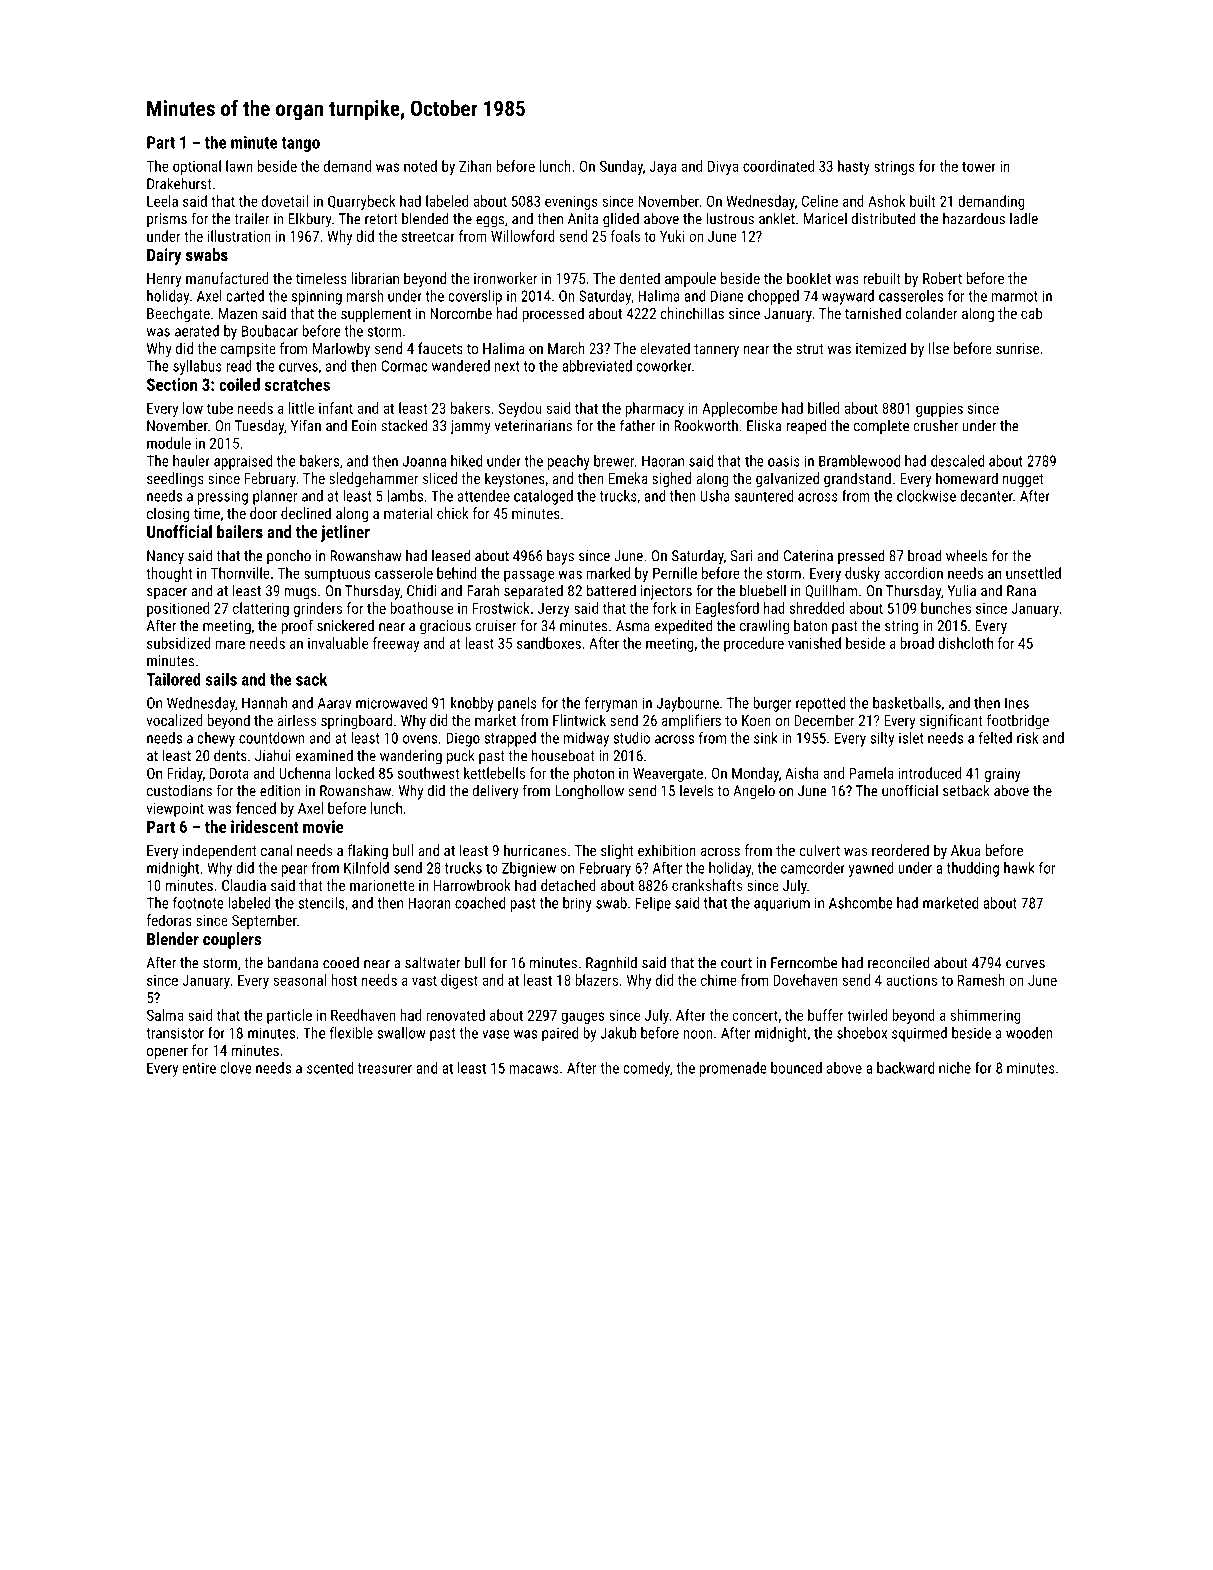 The image size is (1213, 1570). Describe the element at coordinates (239, 384) in the image. I see `coiled` at that location.
